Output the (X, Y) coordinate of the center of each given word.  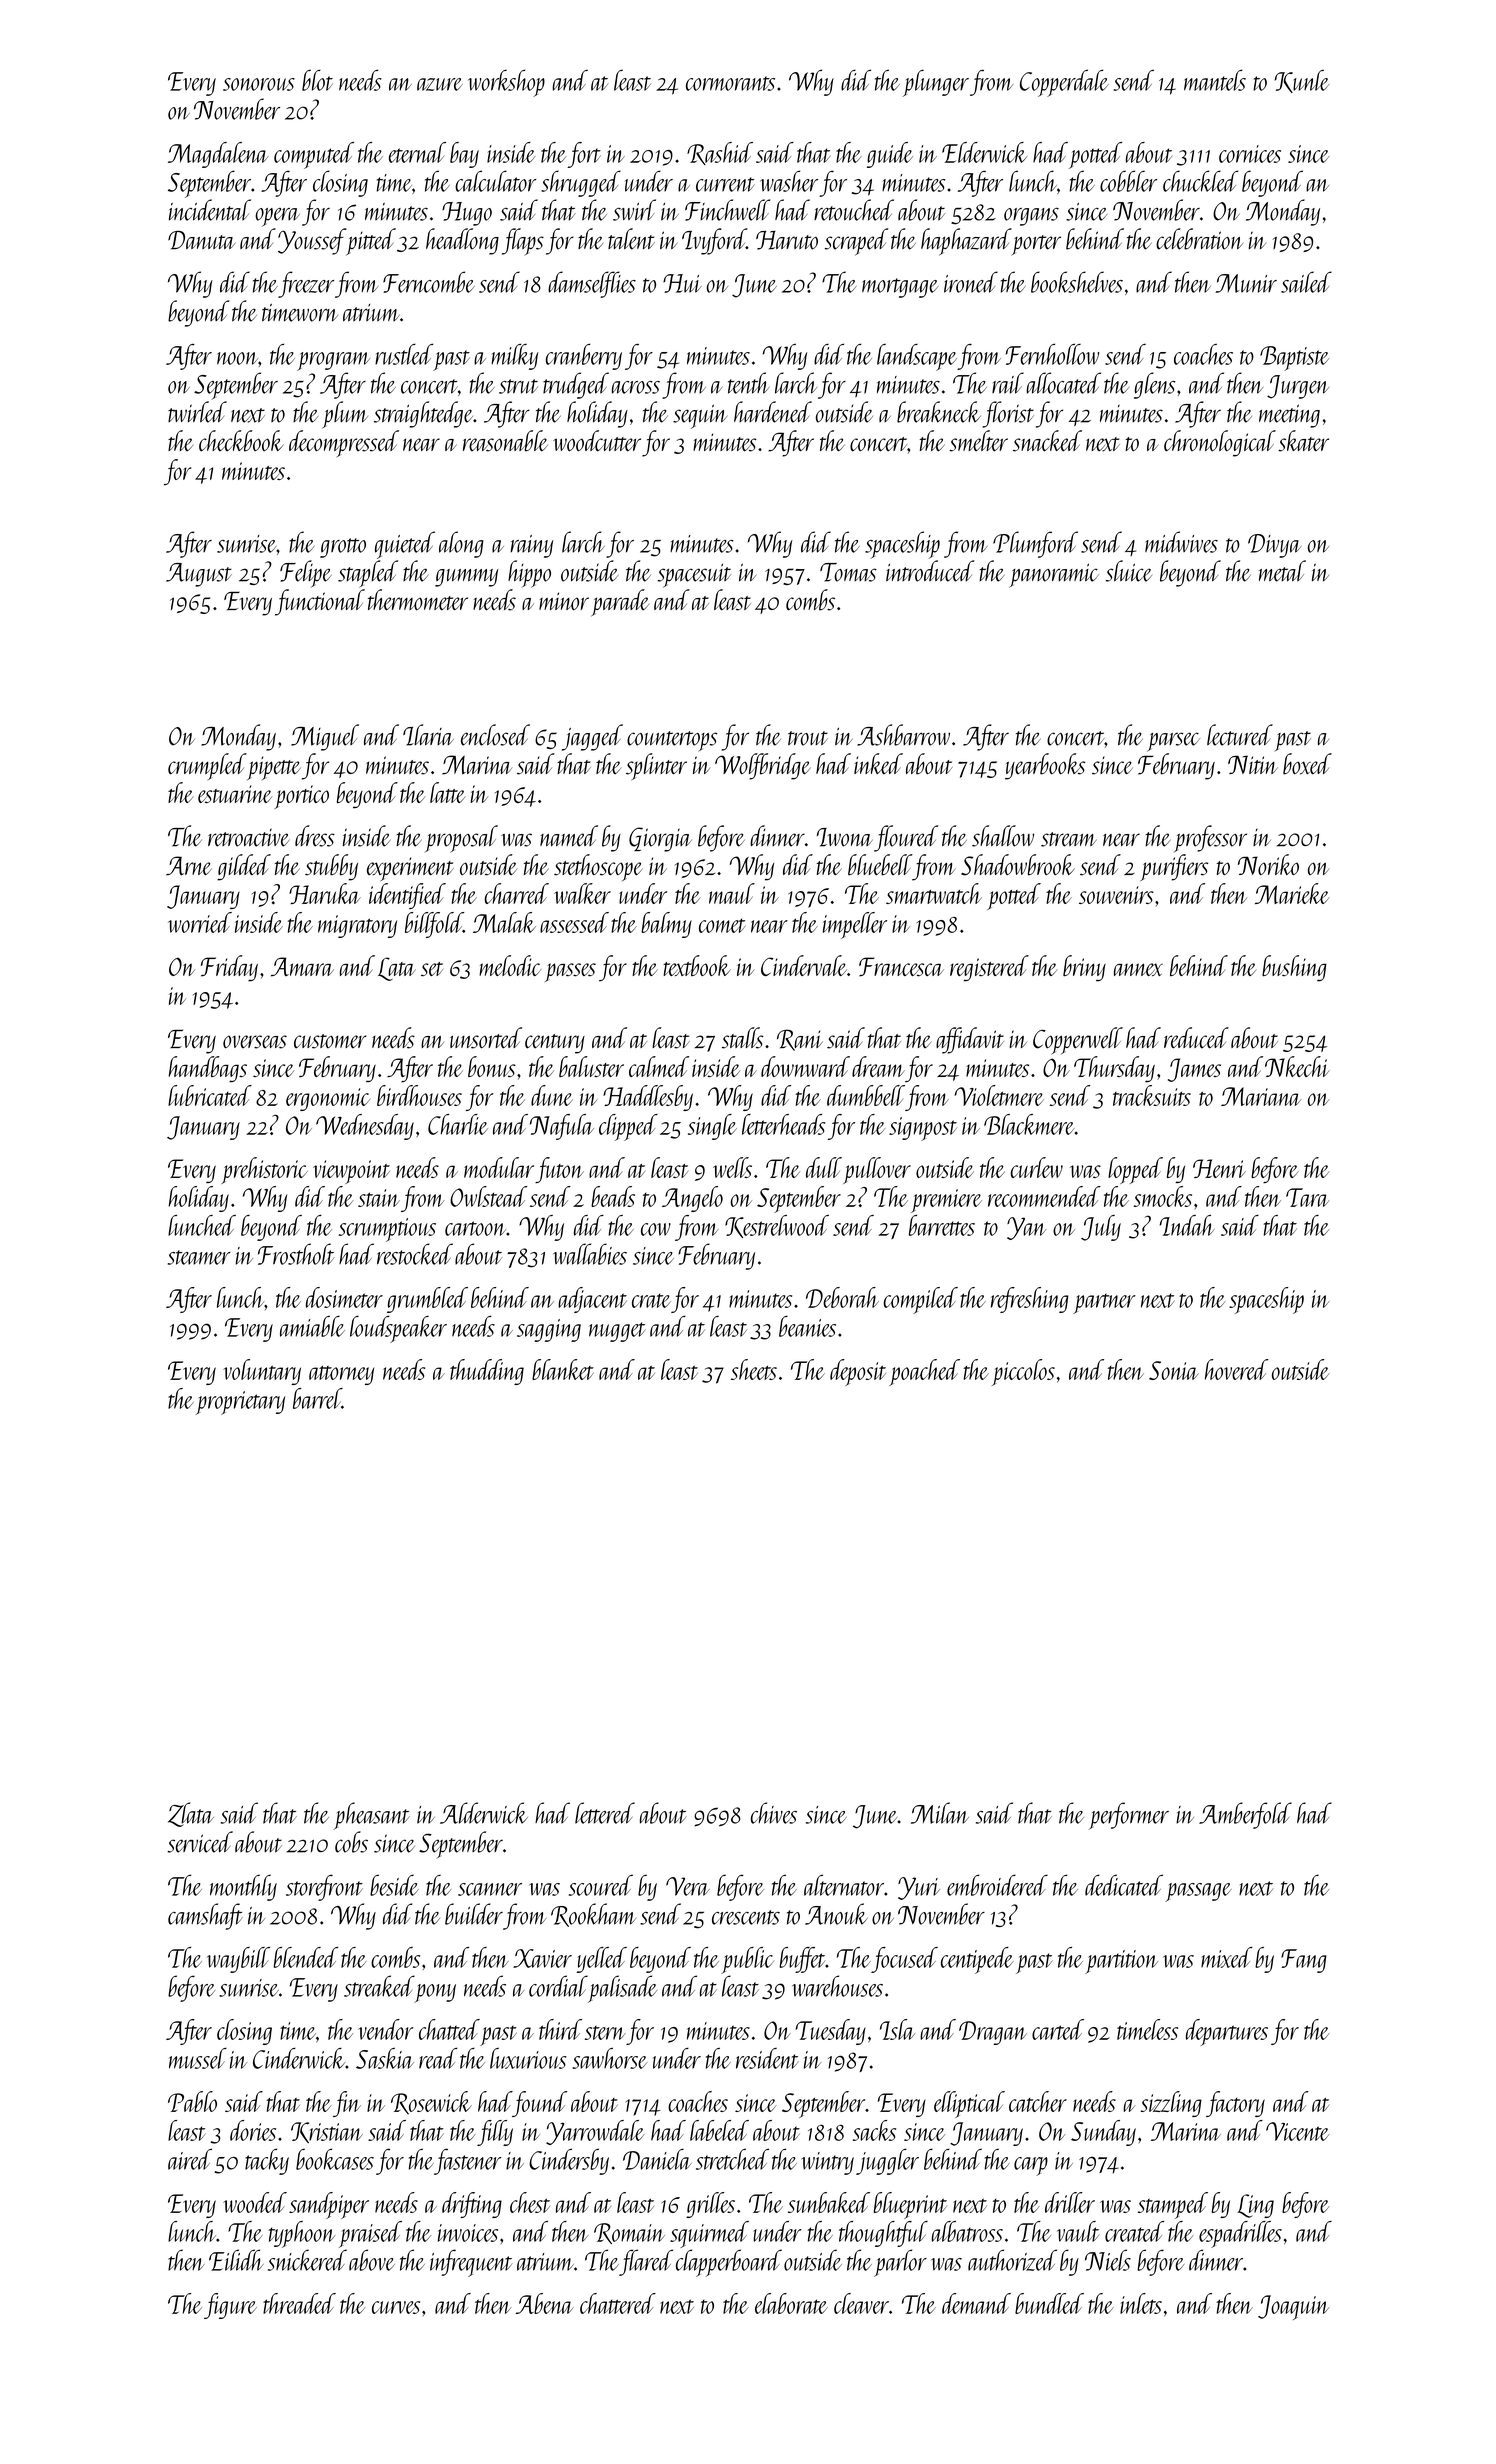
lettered (605, 1813)
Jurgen (1298, 387)
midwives (1181, 542)
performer (1129, 1816)
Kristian (327, 2132)
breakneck (939, 412)
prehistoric (264, 1170)
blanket (563, 1369)
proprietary (240, 1403)
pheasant (372, 1816)
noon (237, 358)
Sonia (1174, 1370)
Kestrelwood (777, 1226)
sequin (700, 416)
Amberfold (1245, 1815)
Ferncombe (429, 282)
